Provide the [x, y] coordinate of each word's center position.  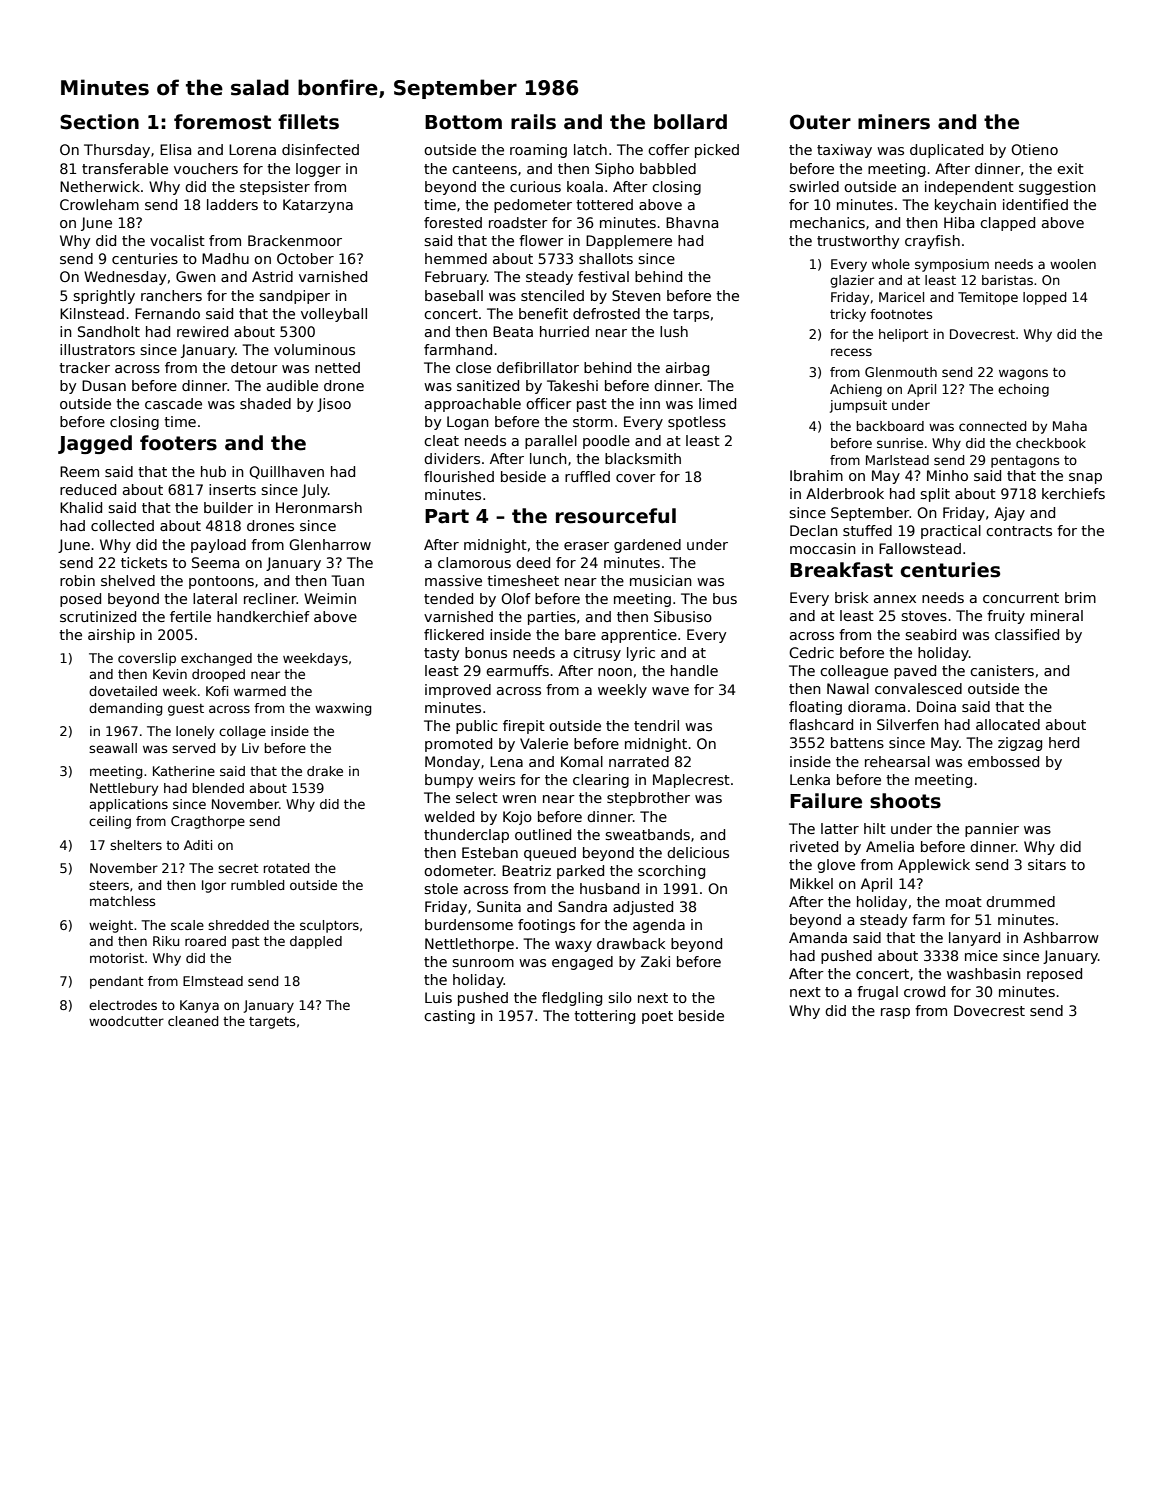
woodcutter [126, 1021]
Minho [947, 475]
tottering [604, 1017]
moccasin [823, 548]
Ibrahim [816, 475]
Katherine [184, 771]
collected [122, 525]
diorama [876, 706]
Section [99, 122]
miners [894, 122]
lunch [548, 458]
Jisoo [334, 405]
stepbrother [648, 799]
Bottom [463, 122]
